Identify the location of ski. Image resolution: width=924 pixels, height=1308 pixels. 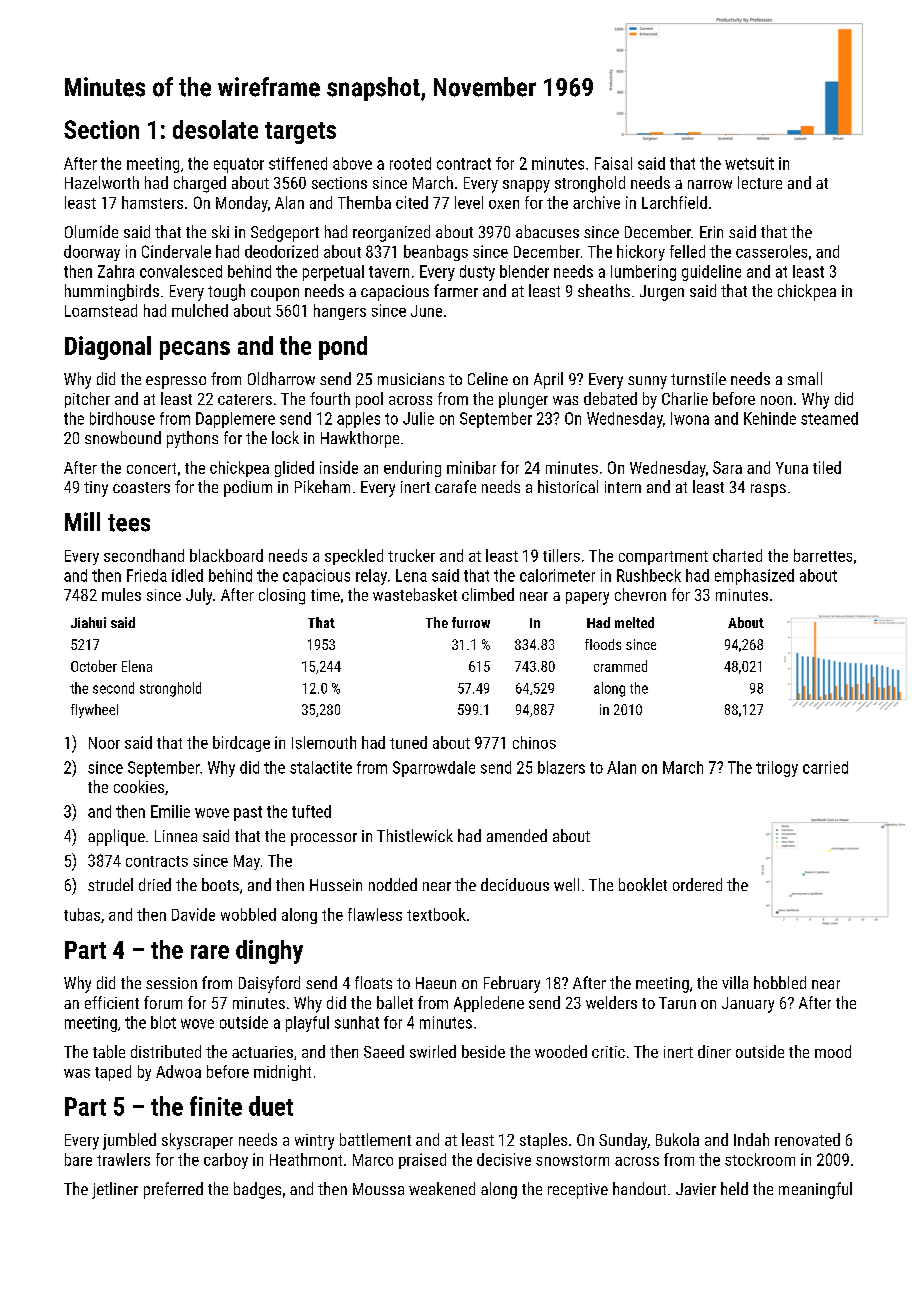
(220, 231).
